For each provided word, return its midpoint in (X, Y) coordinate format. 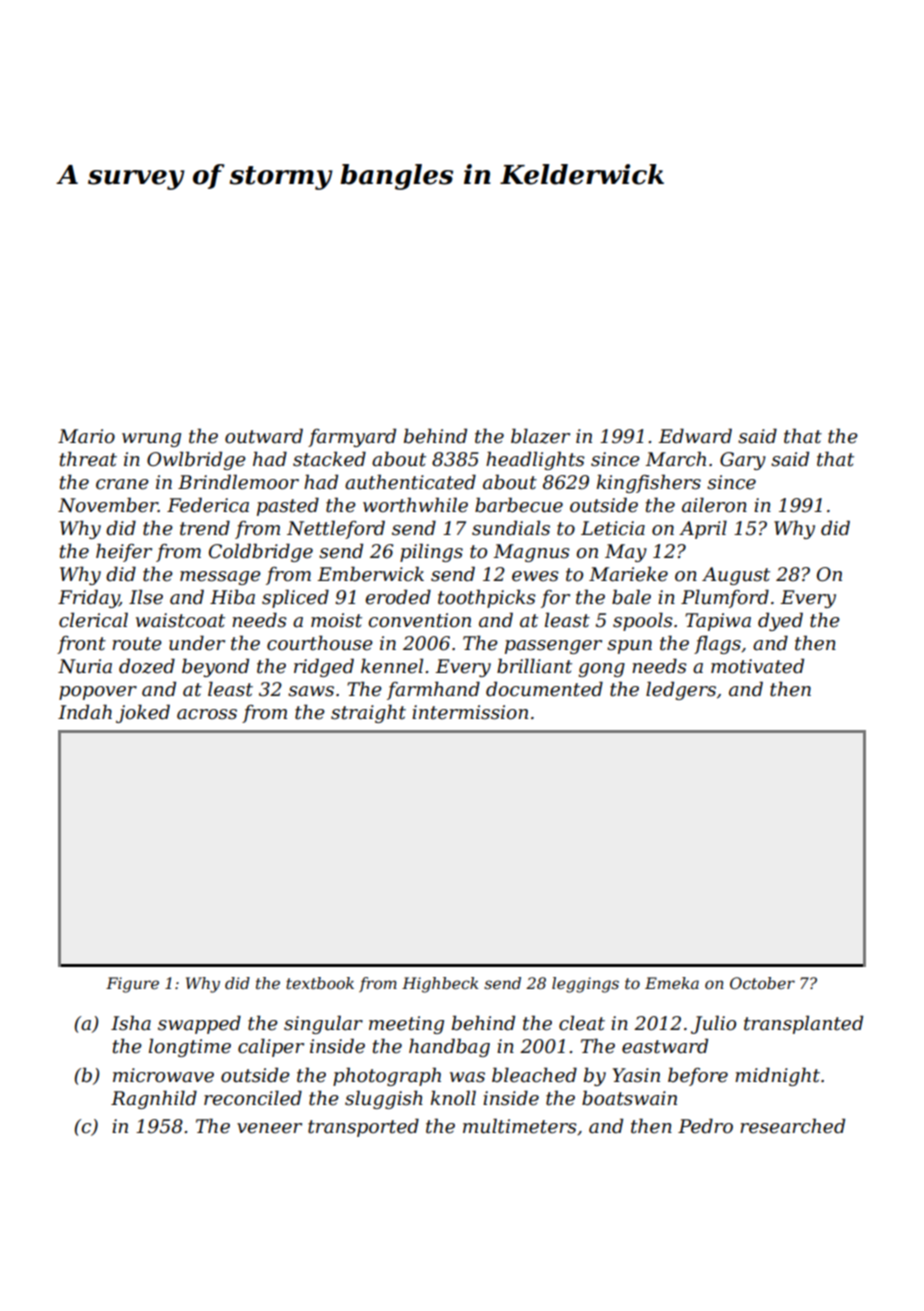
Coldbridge (261, 552)
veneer (269, 1128)
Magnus (531, 553)
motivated (757, 666)
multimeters (520, 1126)
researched (792, 1126)
